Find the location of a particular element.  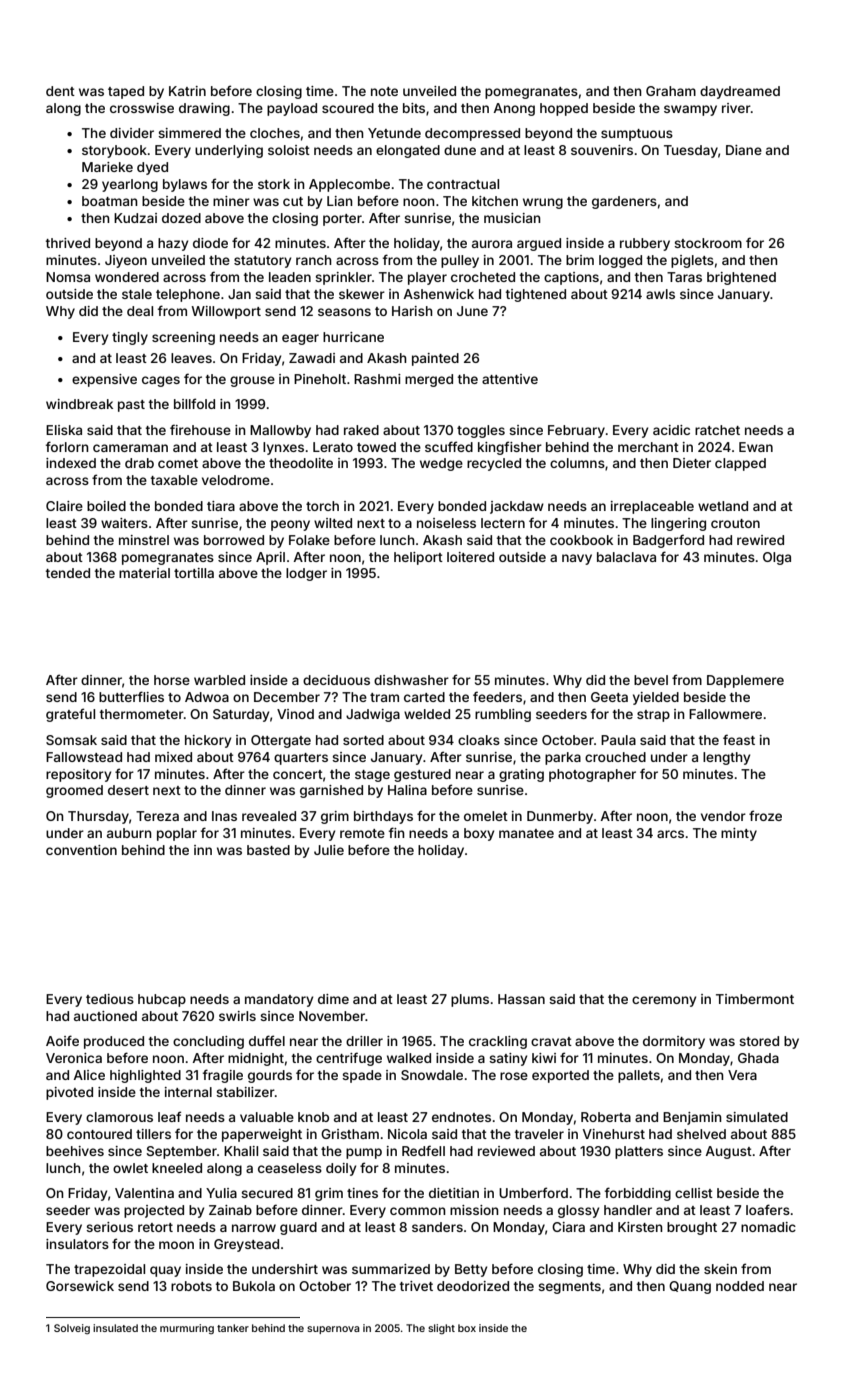

bits is located at coordinates (414, 108).
